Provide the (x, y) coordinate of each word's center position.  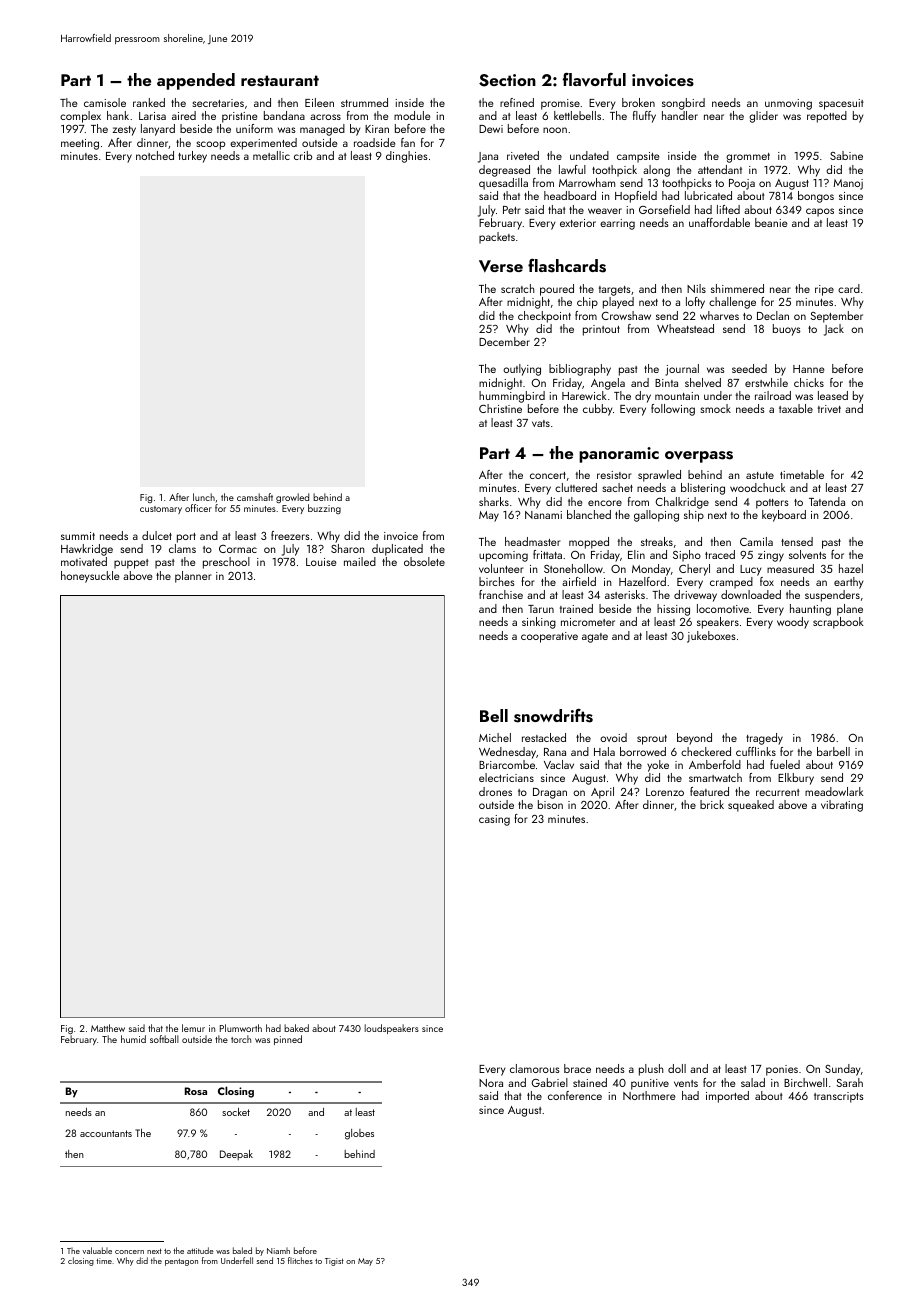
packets (497, 238)
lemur (193, 1028)
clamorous (535, 1068)
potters (772, 504)
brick (712, 804)
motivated (84, 561)
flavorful (594, 80)
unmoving (788, 104)
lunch (204, 497)
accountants (106, 1133)
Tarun (541, 609)
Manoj (848, 184)
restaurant (280, 81)
